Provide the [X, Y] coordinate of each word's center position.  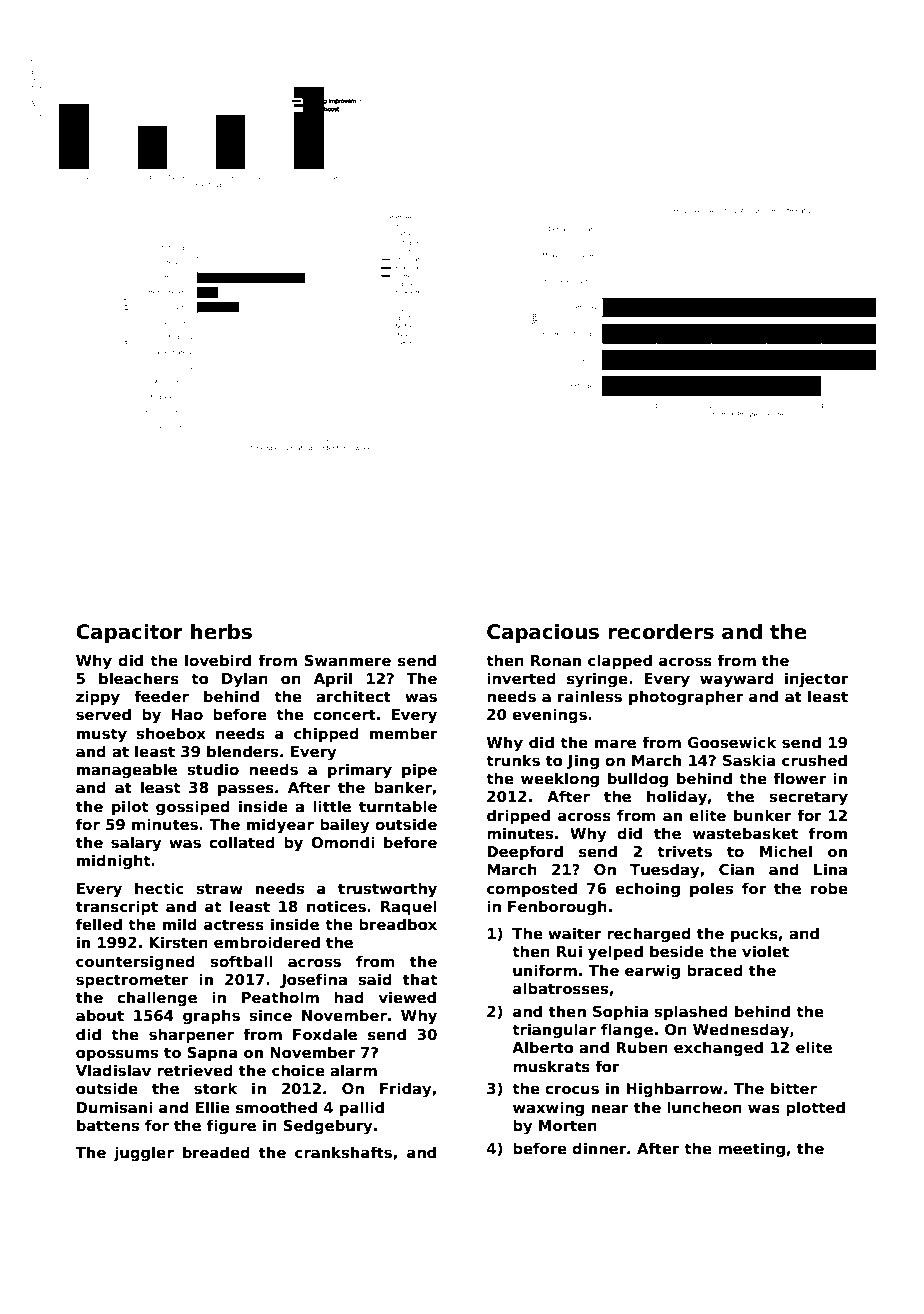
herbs [221, 631]
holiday [677, 798]
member [404, 733]
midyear [280, 826]
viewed [407, 997]
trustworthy [387, 890]
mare [615, 743]
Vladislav [113, 1070]
